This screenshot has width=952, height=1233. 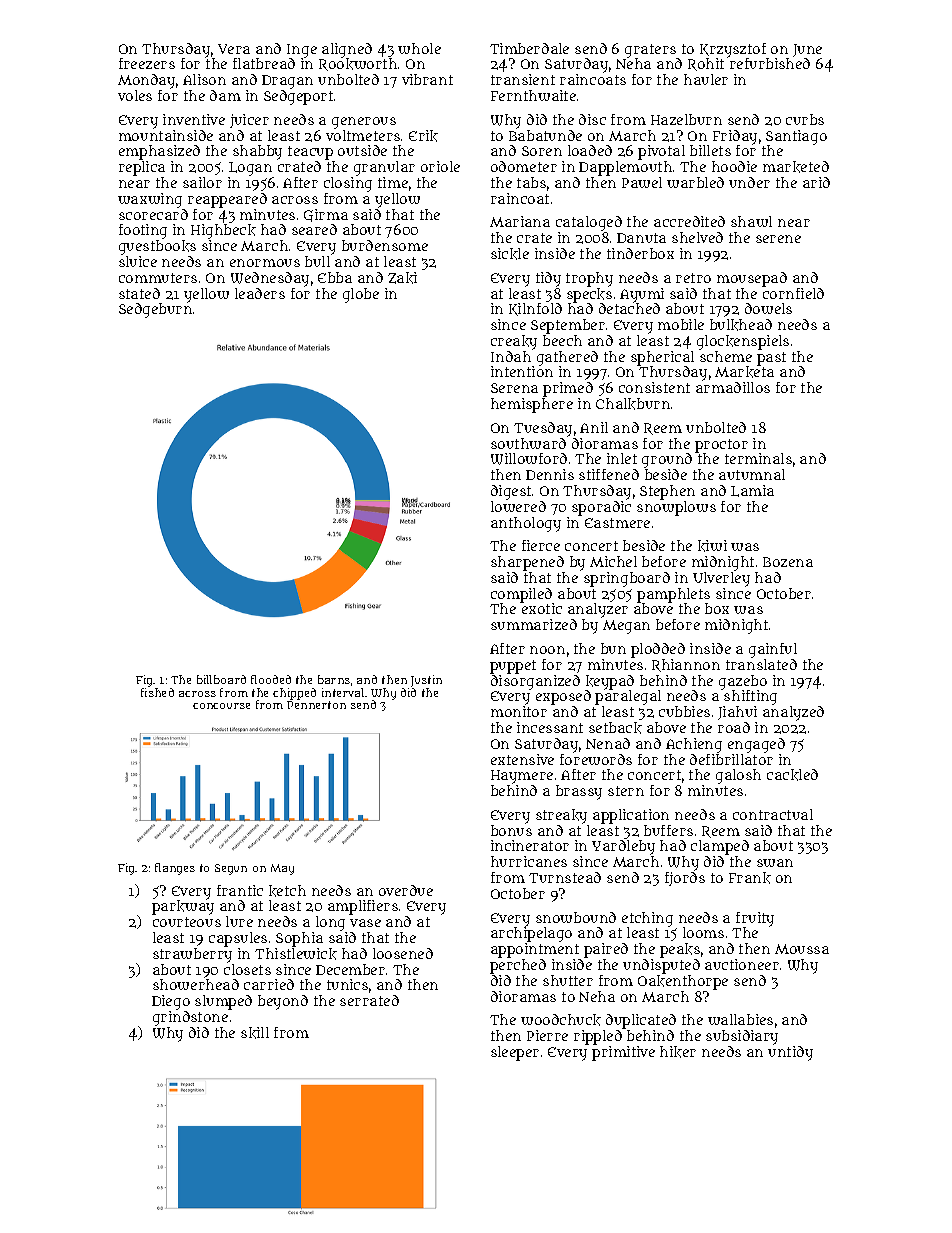 What do you see at coordinates (334, 679) in the screenshot?
I see `barns` at bounding box center [334, 679].
